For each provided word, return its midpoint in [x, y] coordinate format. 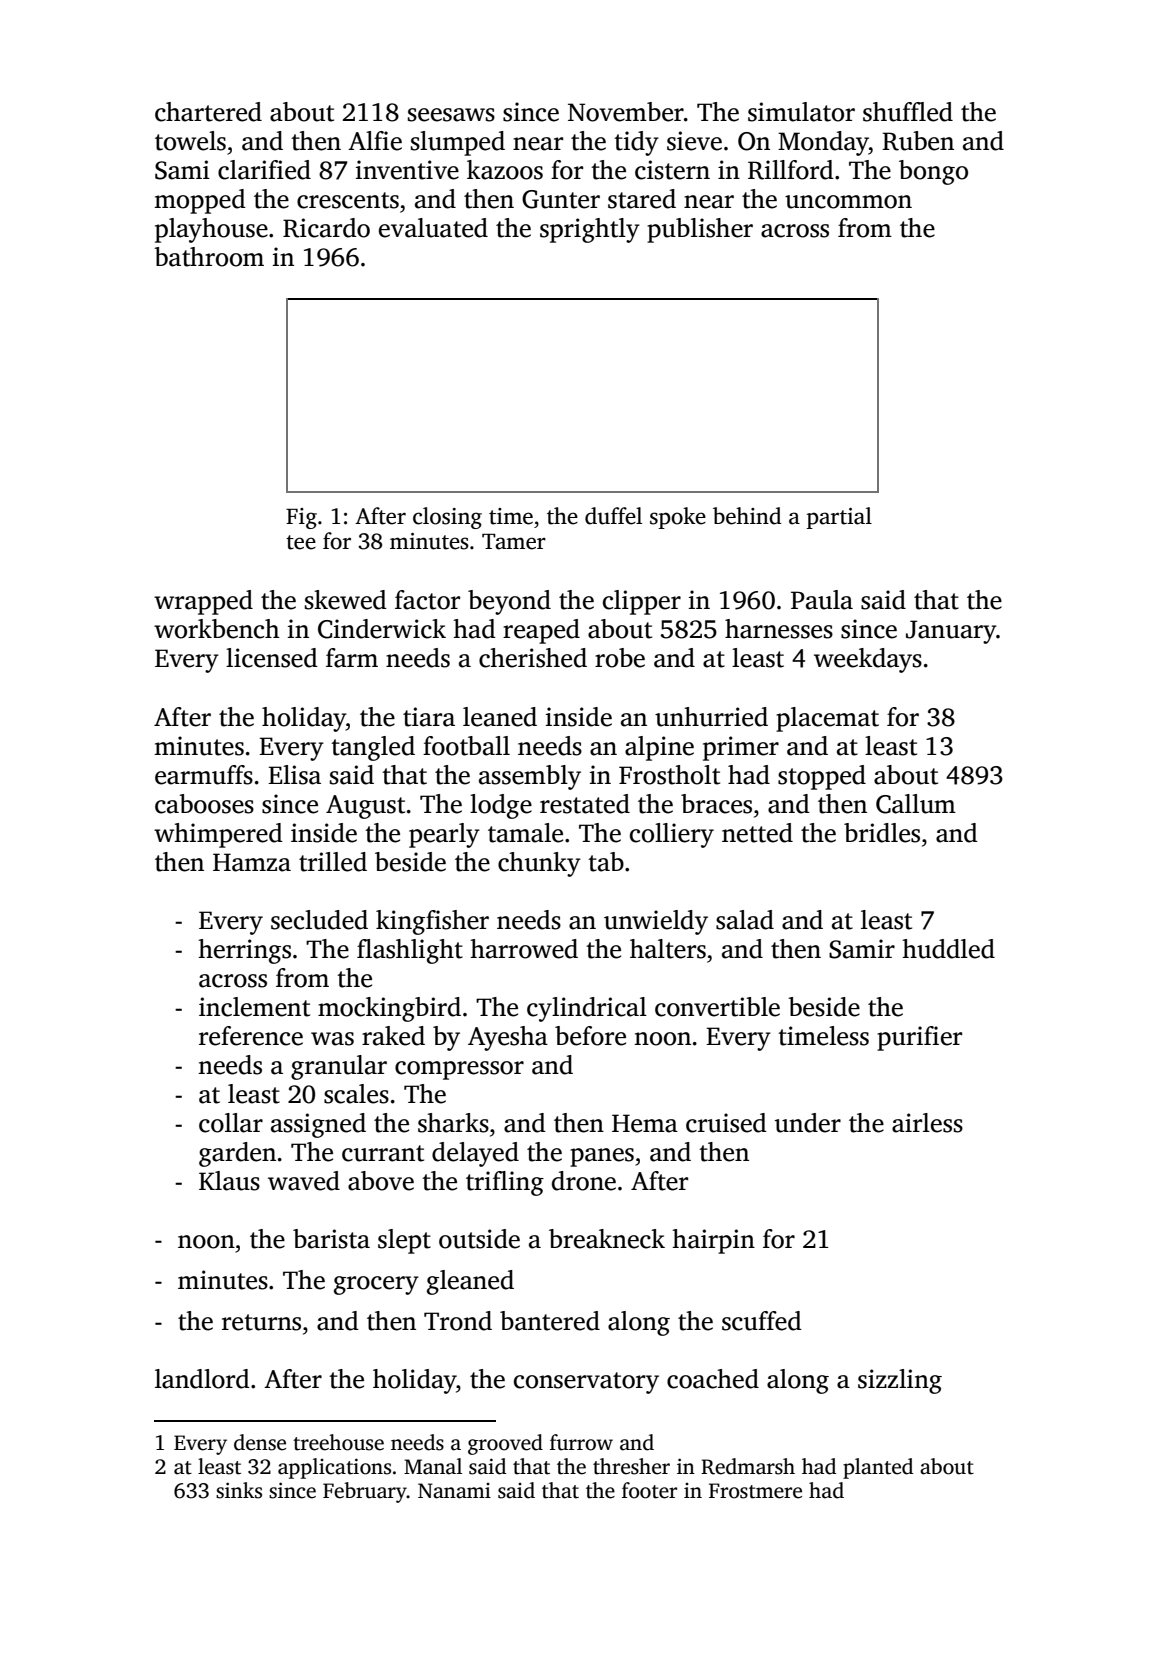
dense [260, 1442]
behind [747, 516]
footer [649, 1490]
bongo [933, 172]
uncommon [848, 202]
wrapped [203, 602]
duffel [613, 516]
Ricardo [326, 228]
